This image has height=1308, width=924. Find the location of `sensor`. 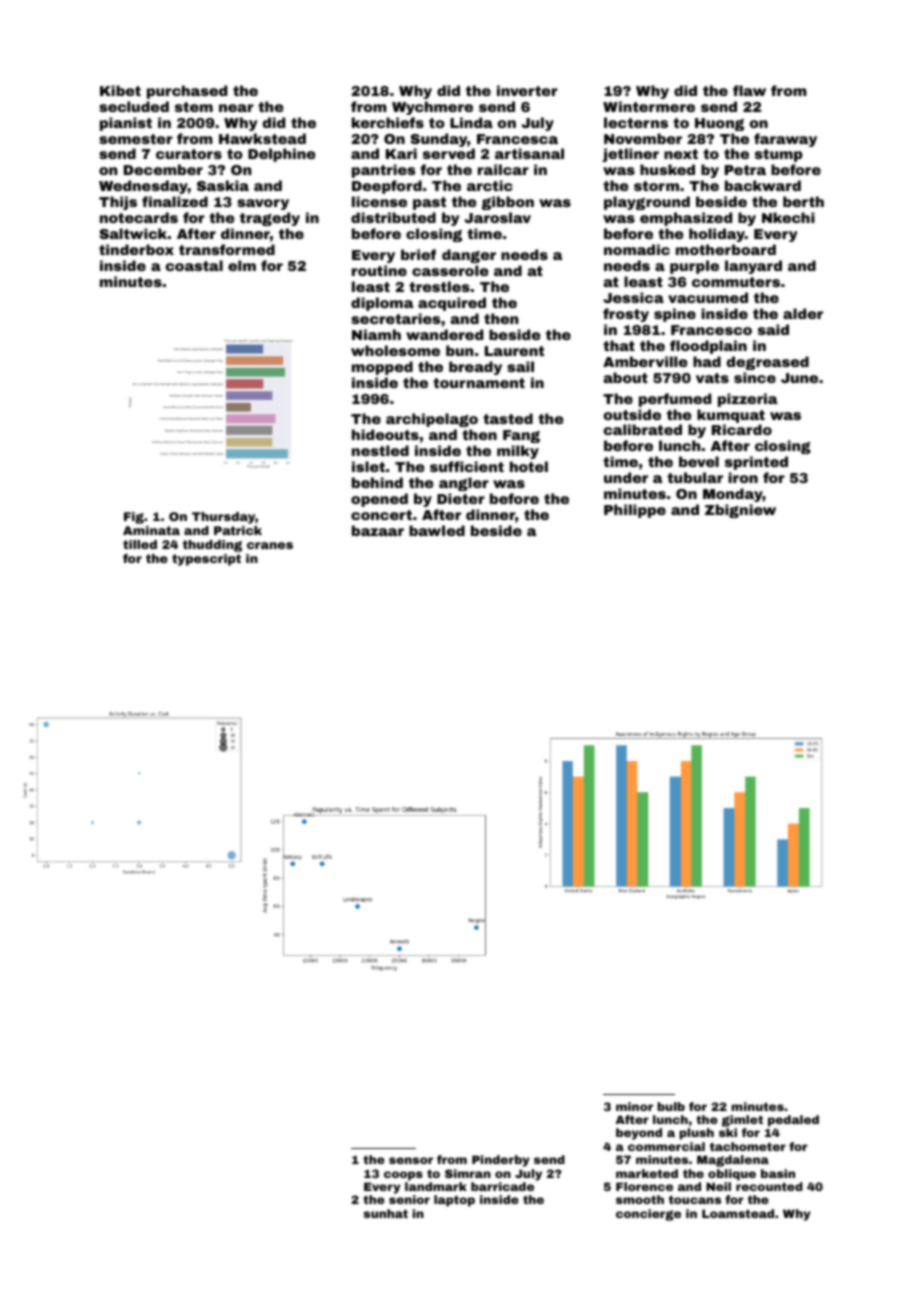

sensor is located at coordinates (411, 1160).
